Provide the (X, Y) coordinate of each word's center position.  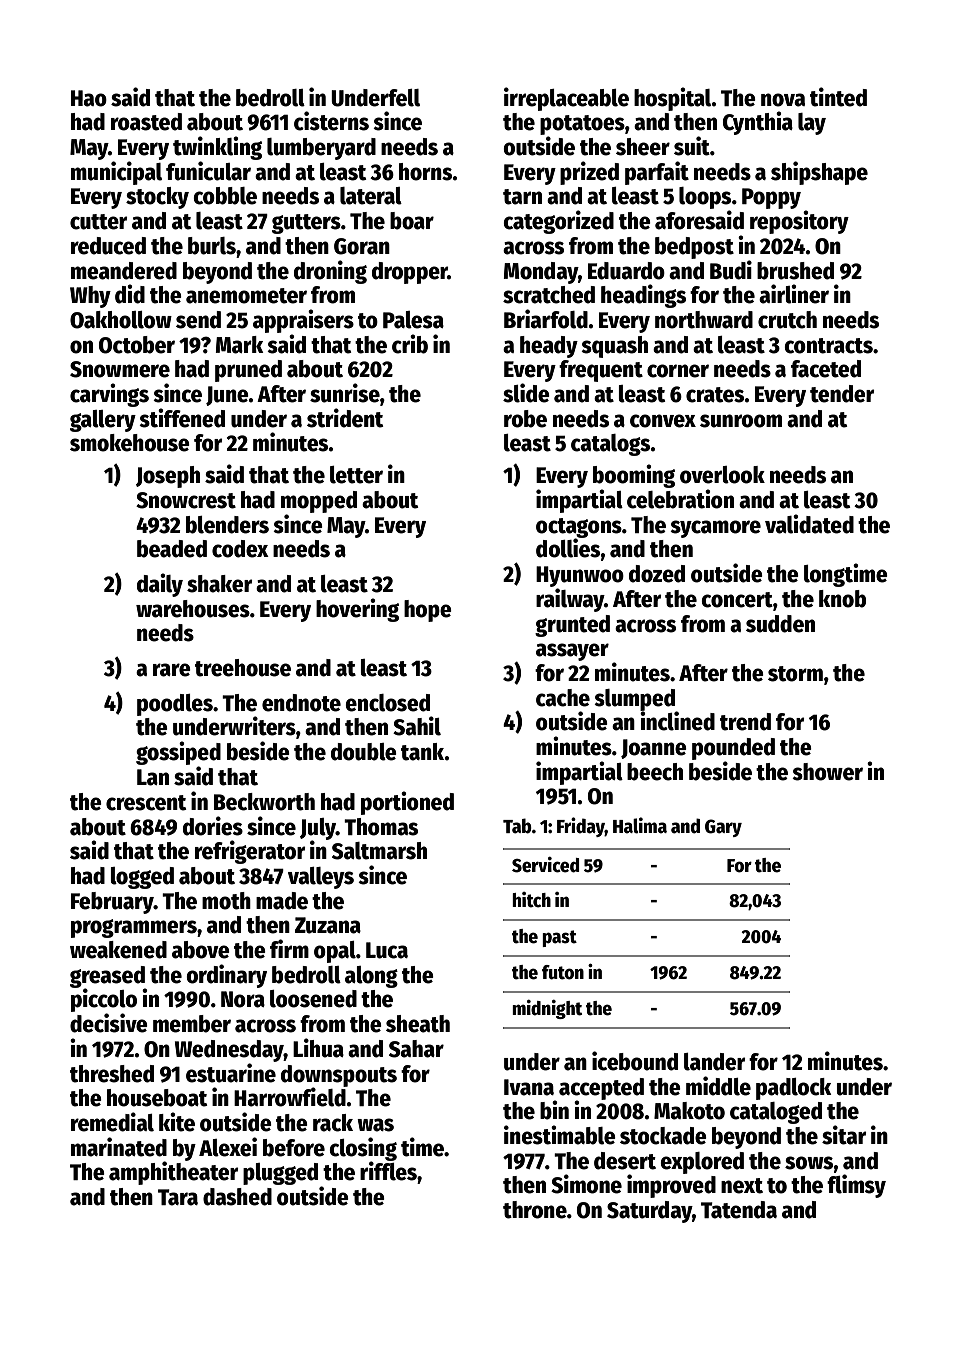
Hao (89, 98)
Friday (581, 827)
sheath (418, 1024)
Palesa (413, 320)
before (294, 1148)
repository (799, 222)
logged (142, 878)
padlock (794, 1089)
